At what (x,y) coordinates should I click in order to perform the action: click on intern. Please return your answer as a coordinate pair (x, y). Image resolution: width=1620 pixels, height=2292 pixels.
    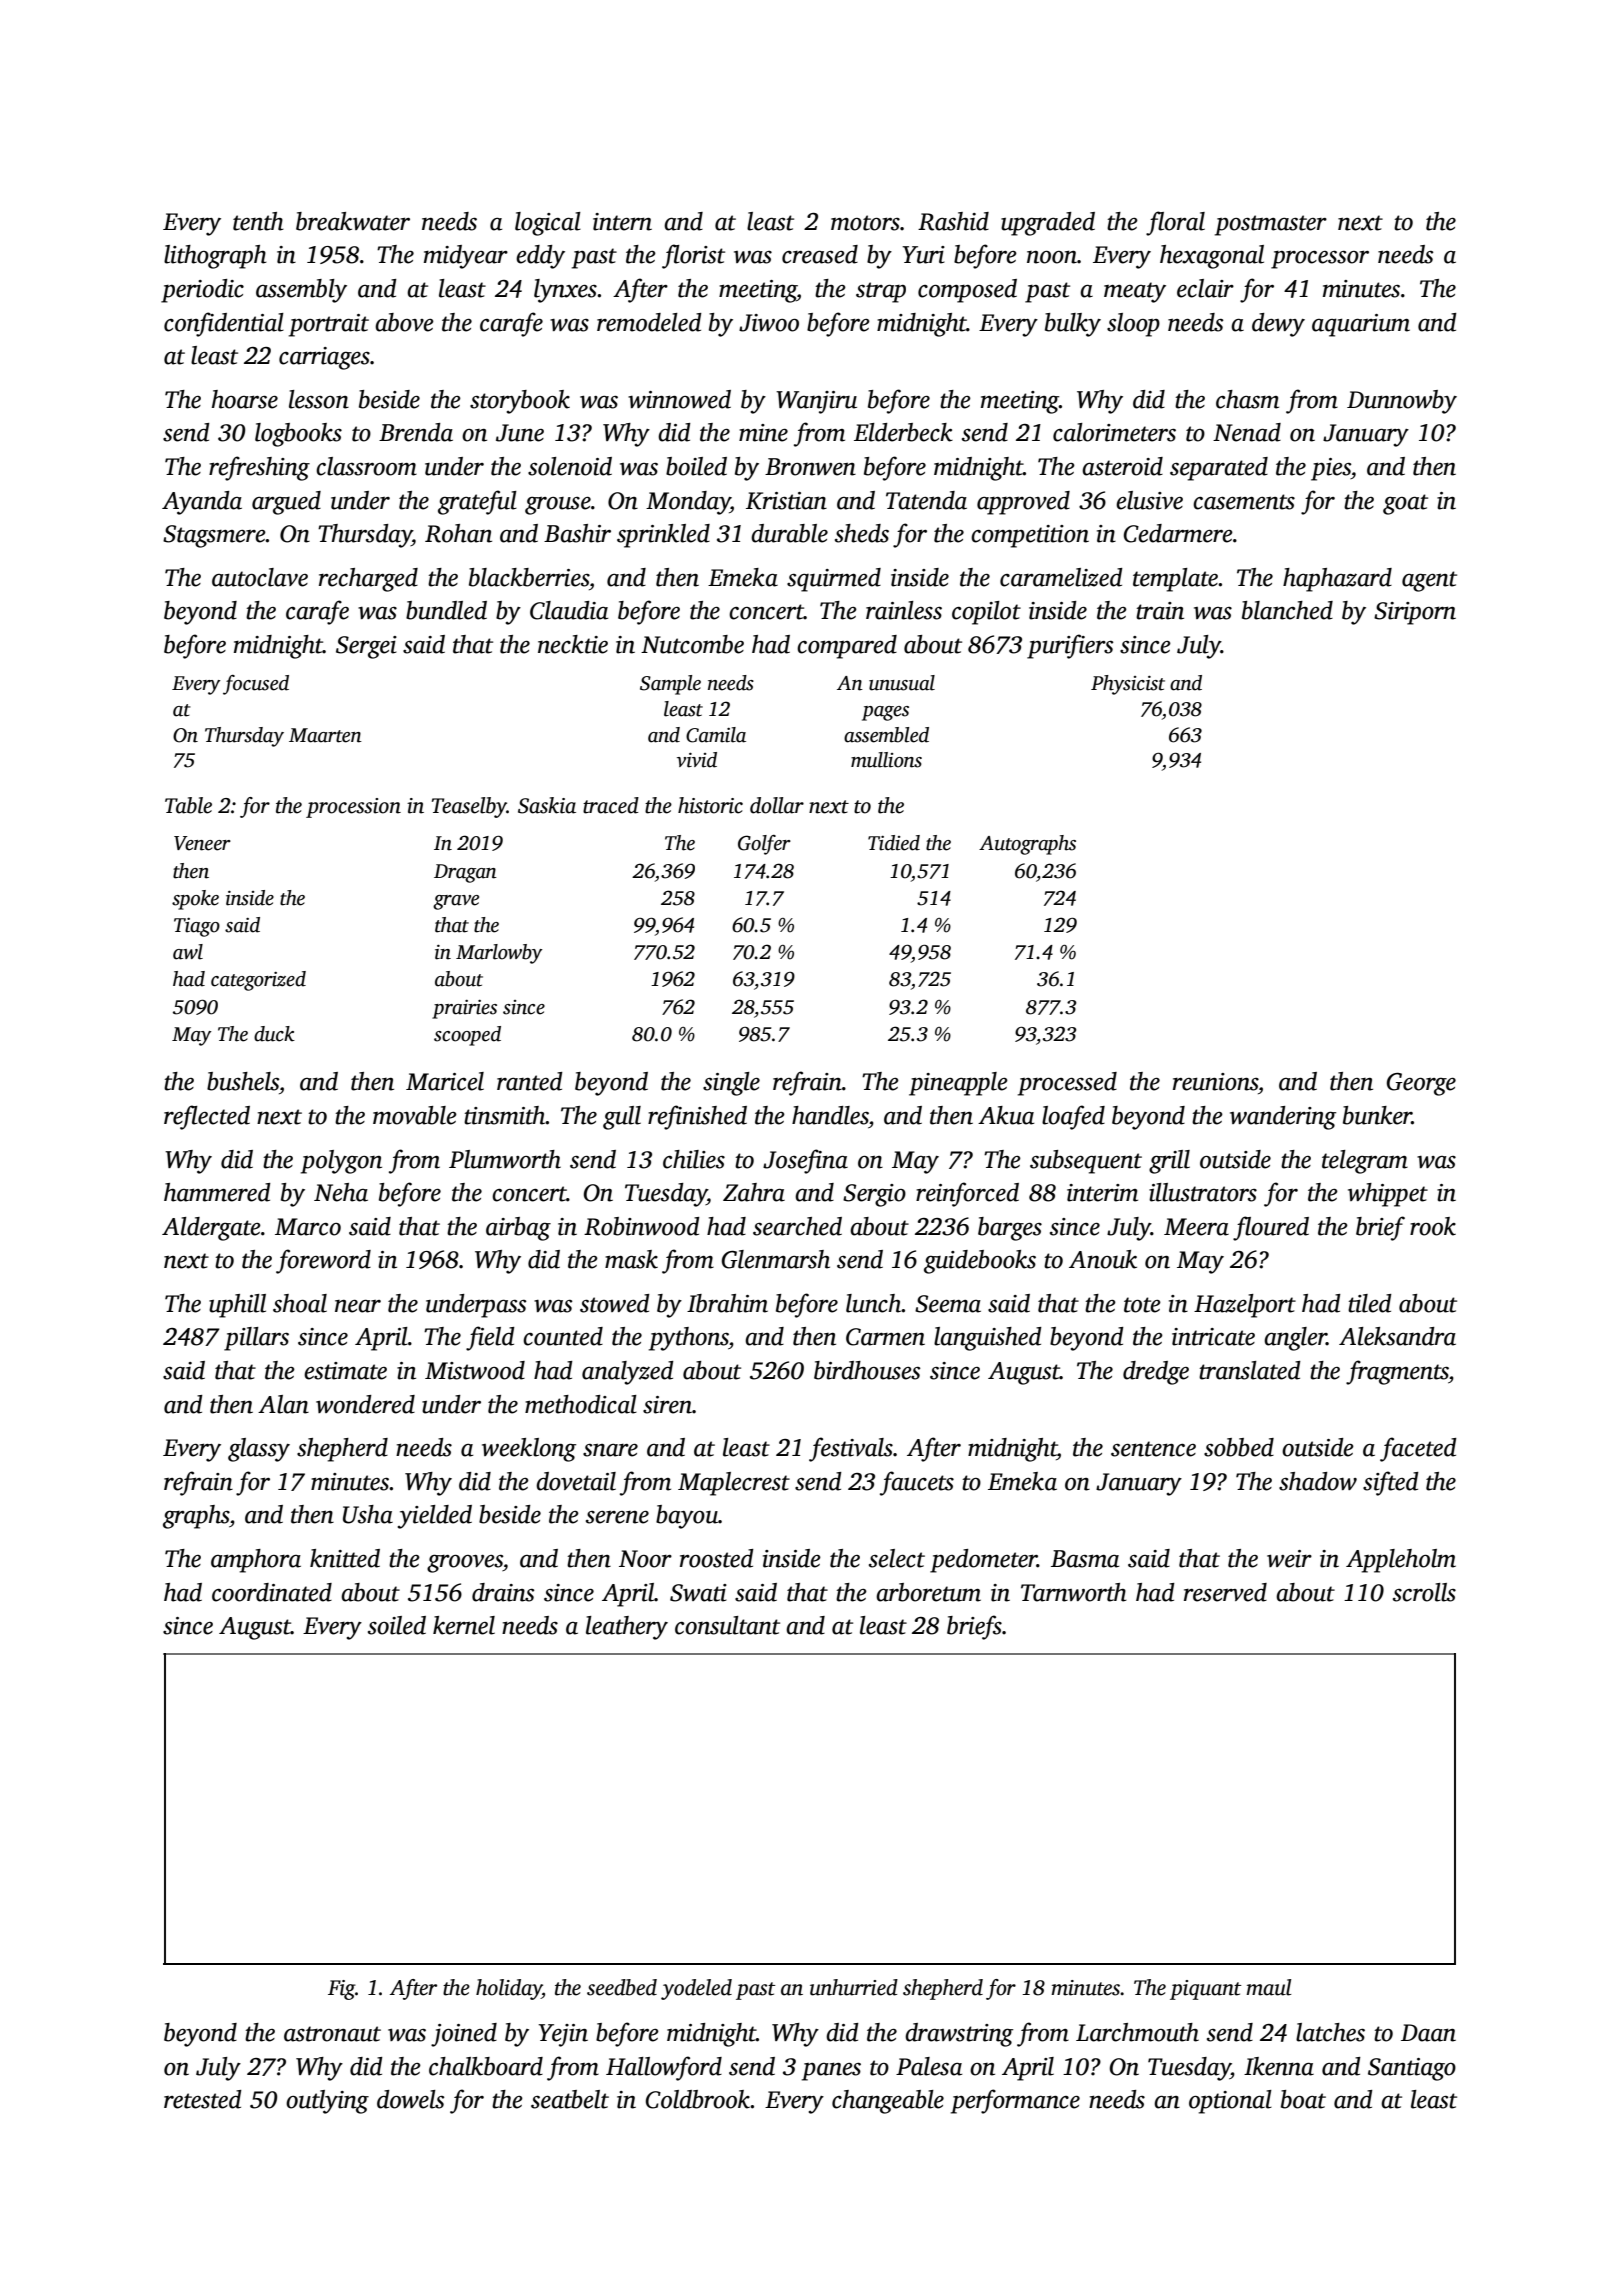
    Looking at the image, I should click on (622, 222).
